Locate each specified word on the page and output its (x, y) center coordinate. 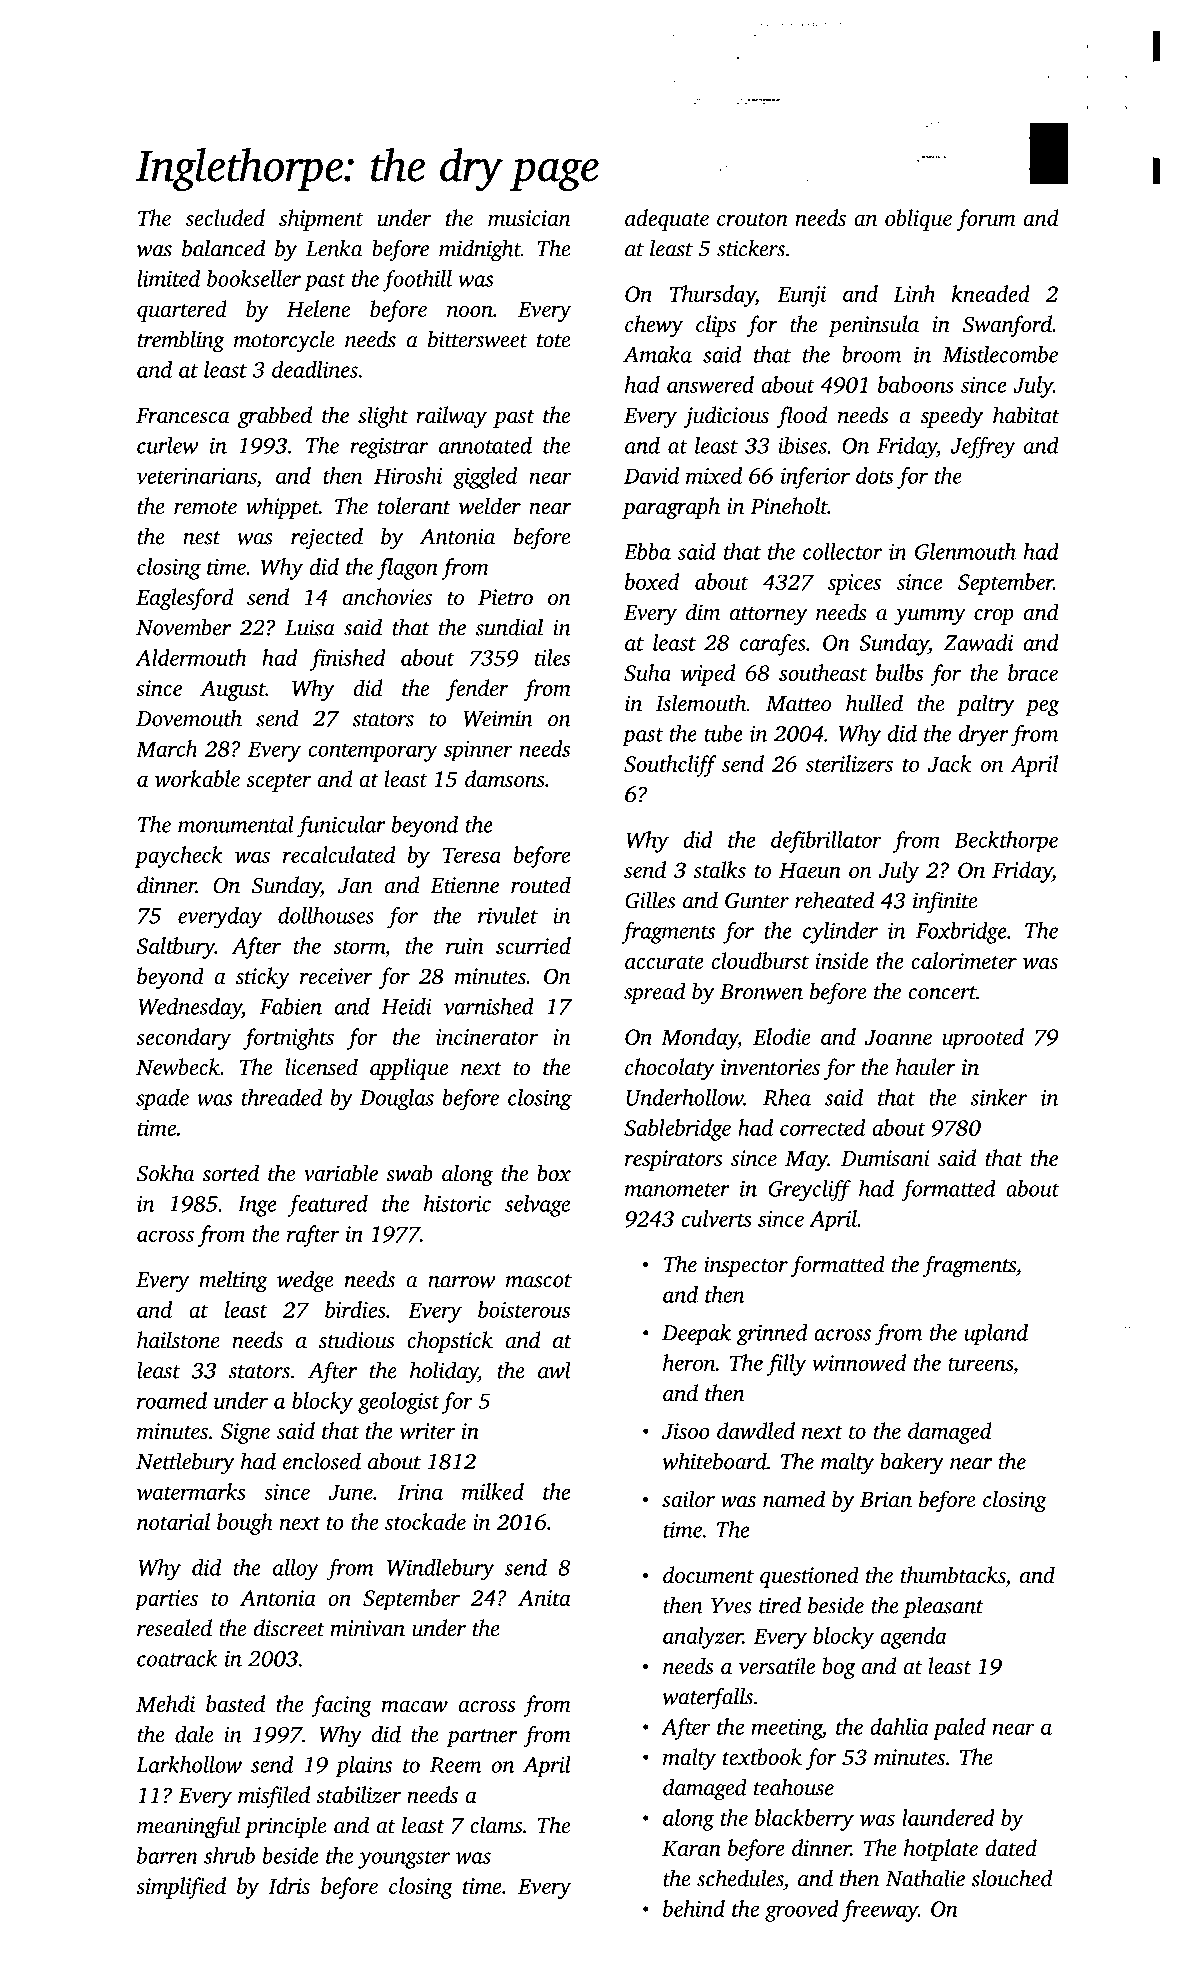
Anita (544, 1598)
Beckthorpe (1006, 842)
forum (986, 220)
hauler (926, 1067)
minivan (367, 1628)
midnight (480, 250)
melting (233, 1281)
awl (554, 1370)
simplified (181, 1888)
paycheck (178, 857)
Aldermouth (191, 657)
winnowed (859, 1362)
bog (838, 1668)
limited (168, 278)
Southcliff (670, 766)
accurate (664, 962)
